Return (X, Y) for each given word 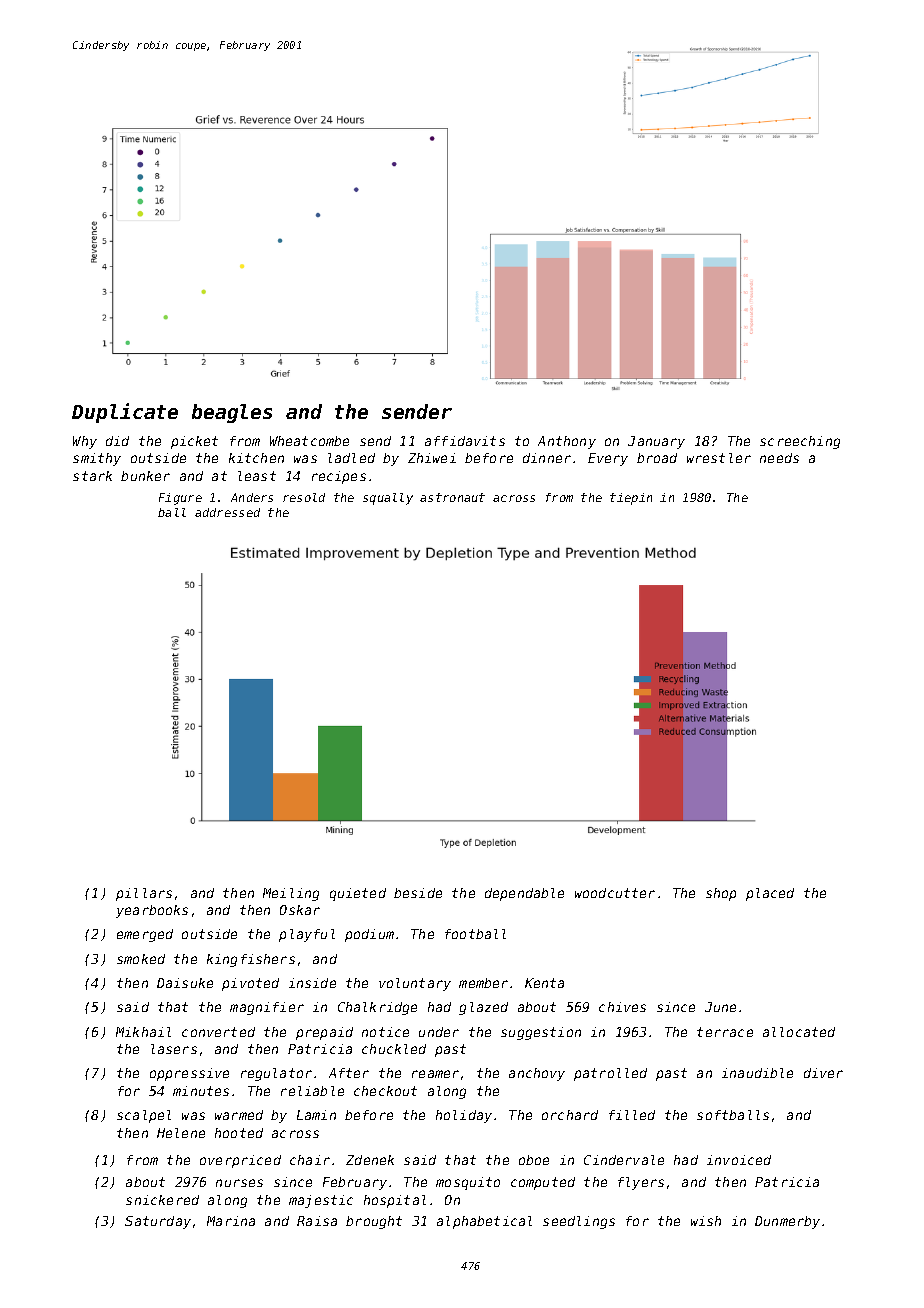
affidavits (465, 441)
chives (622, 1007)
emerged (145, 935)
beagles (232, 413)
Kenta (544, 983)
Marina (231, 1221)
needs (779, 458)
